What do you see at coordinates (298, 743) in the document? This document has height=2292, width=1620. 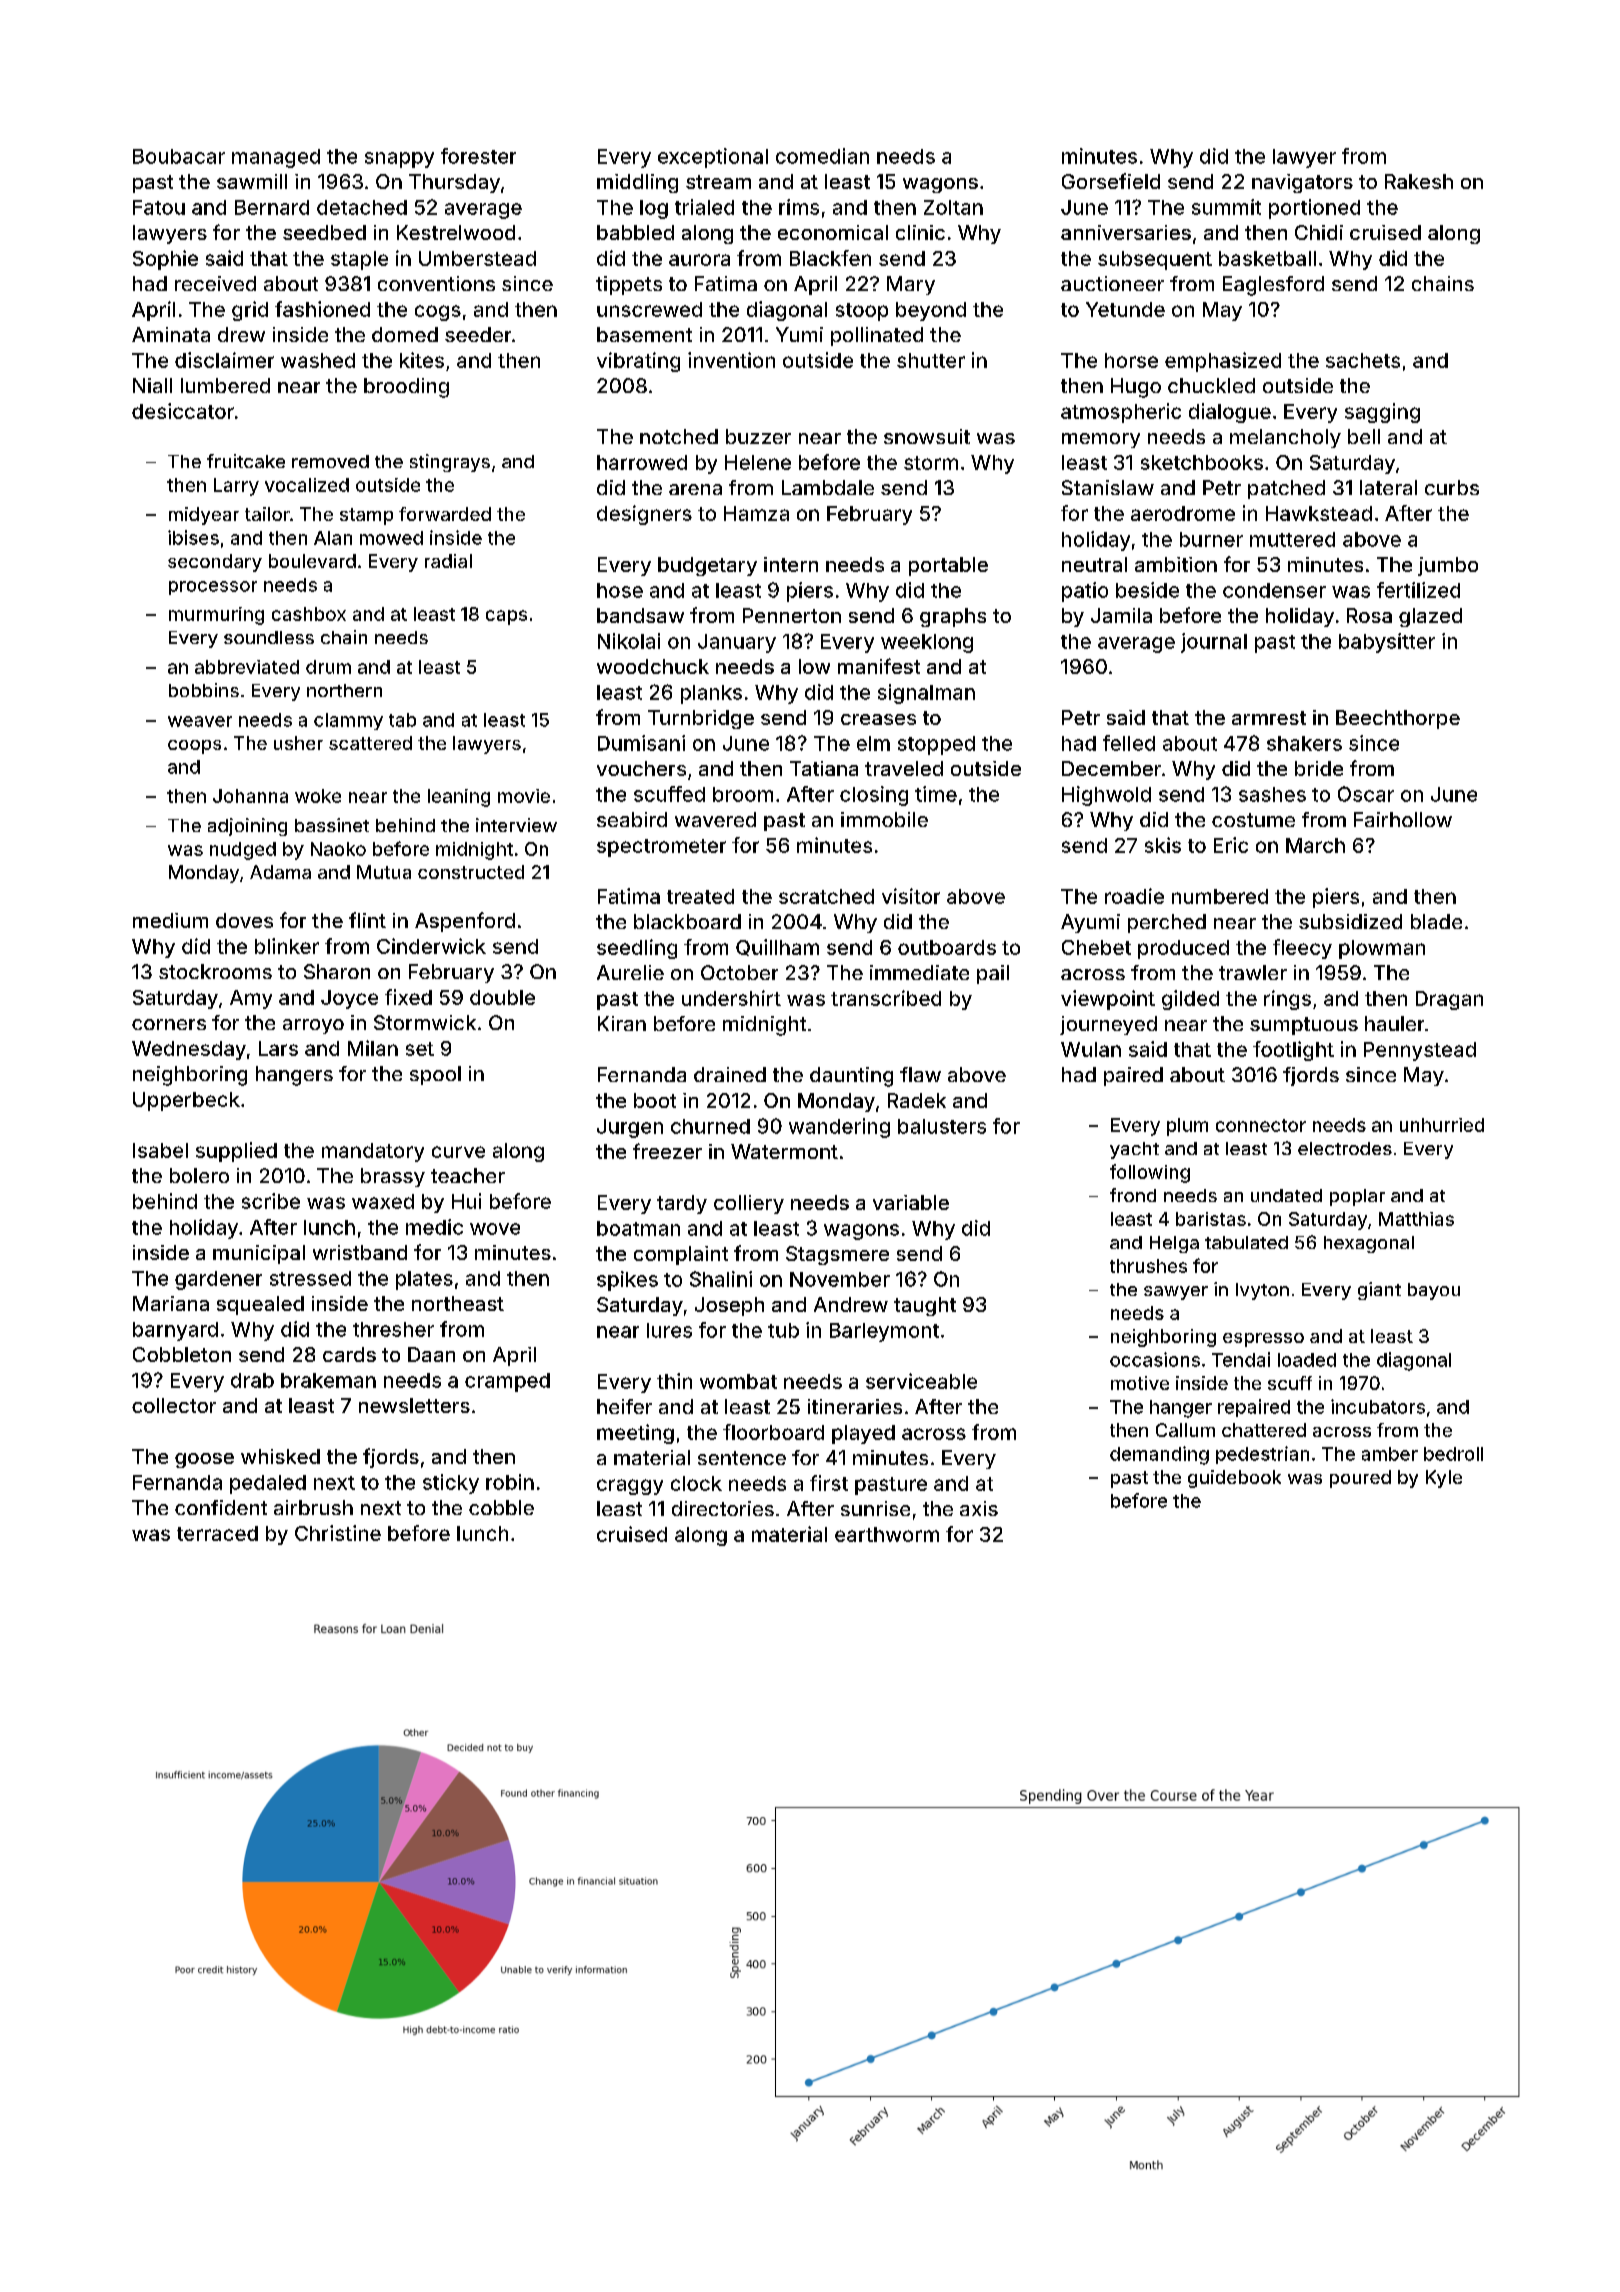 I see `usher` at bounding box center [298, 743].
